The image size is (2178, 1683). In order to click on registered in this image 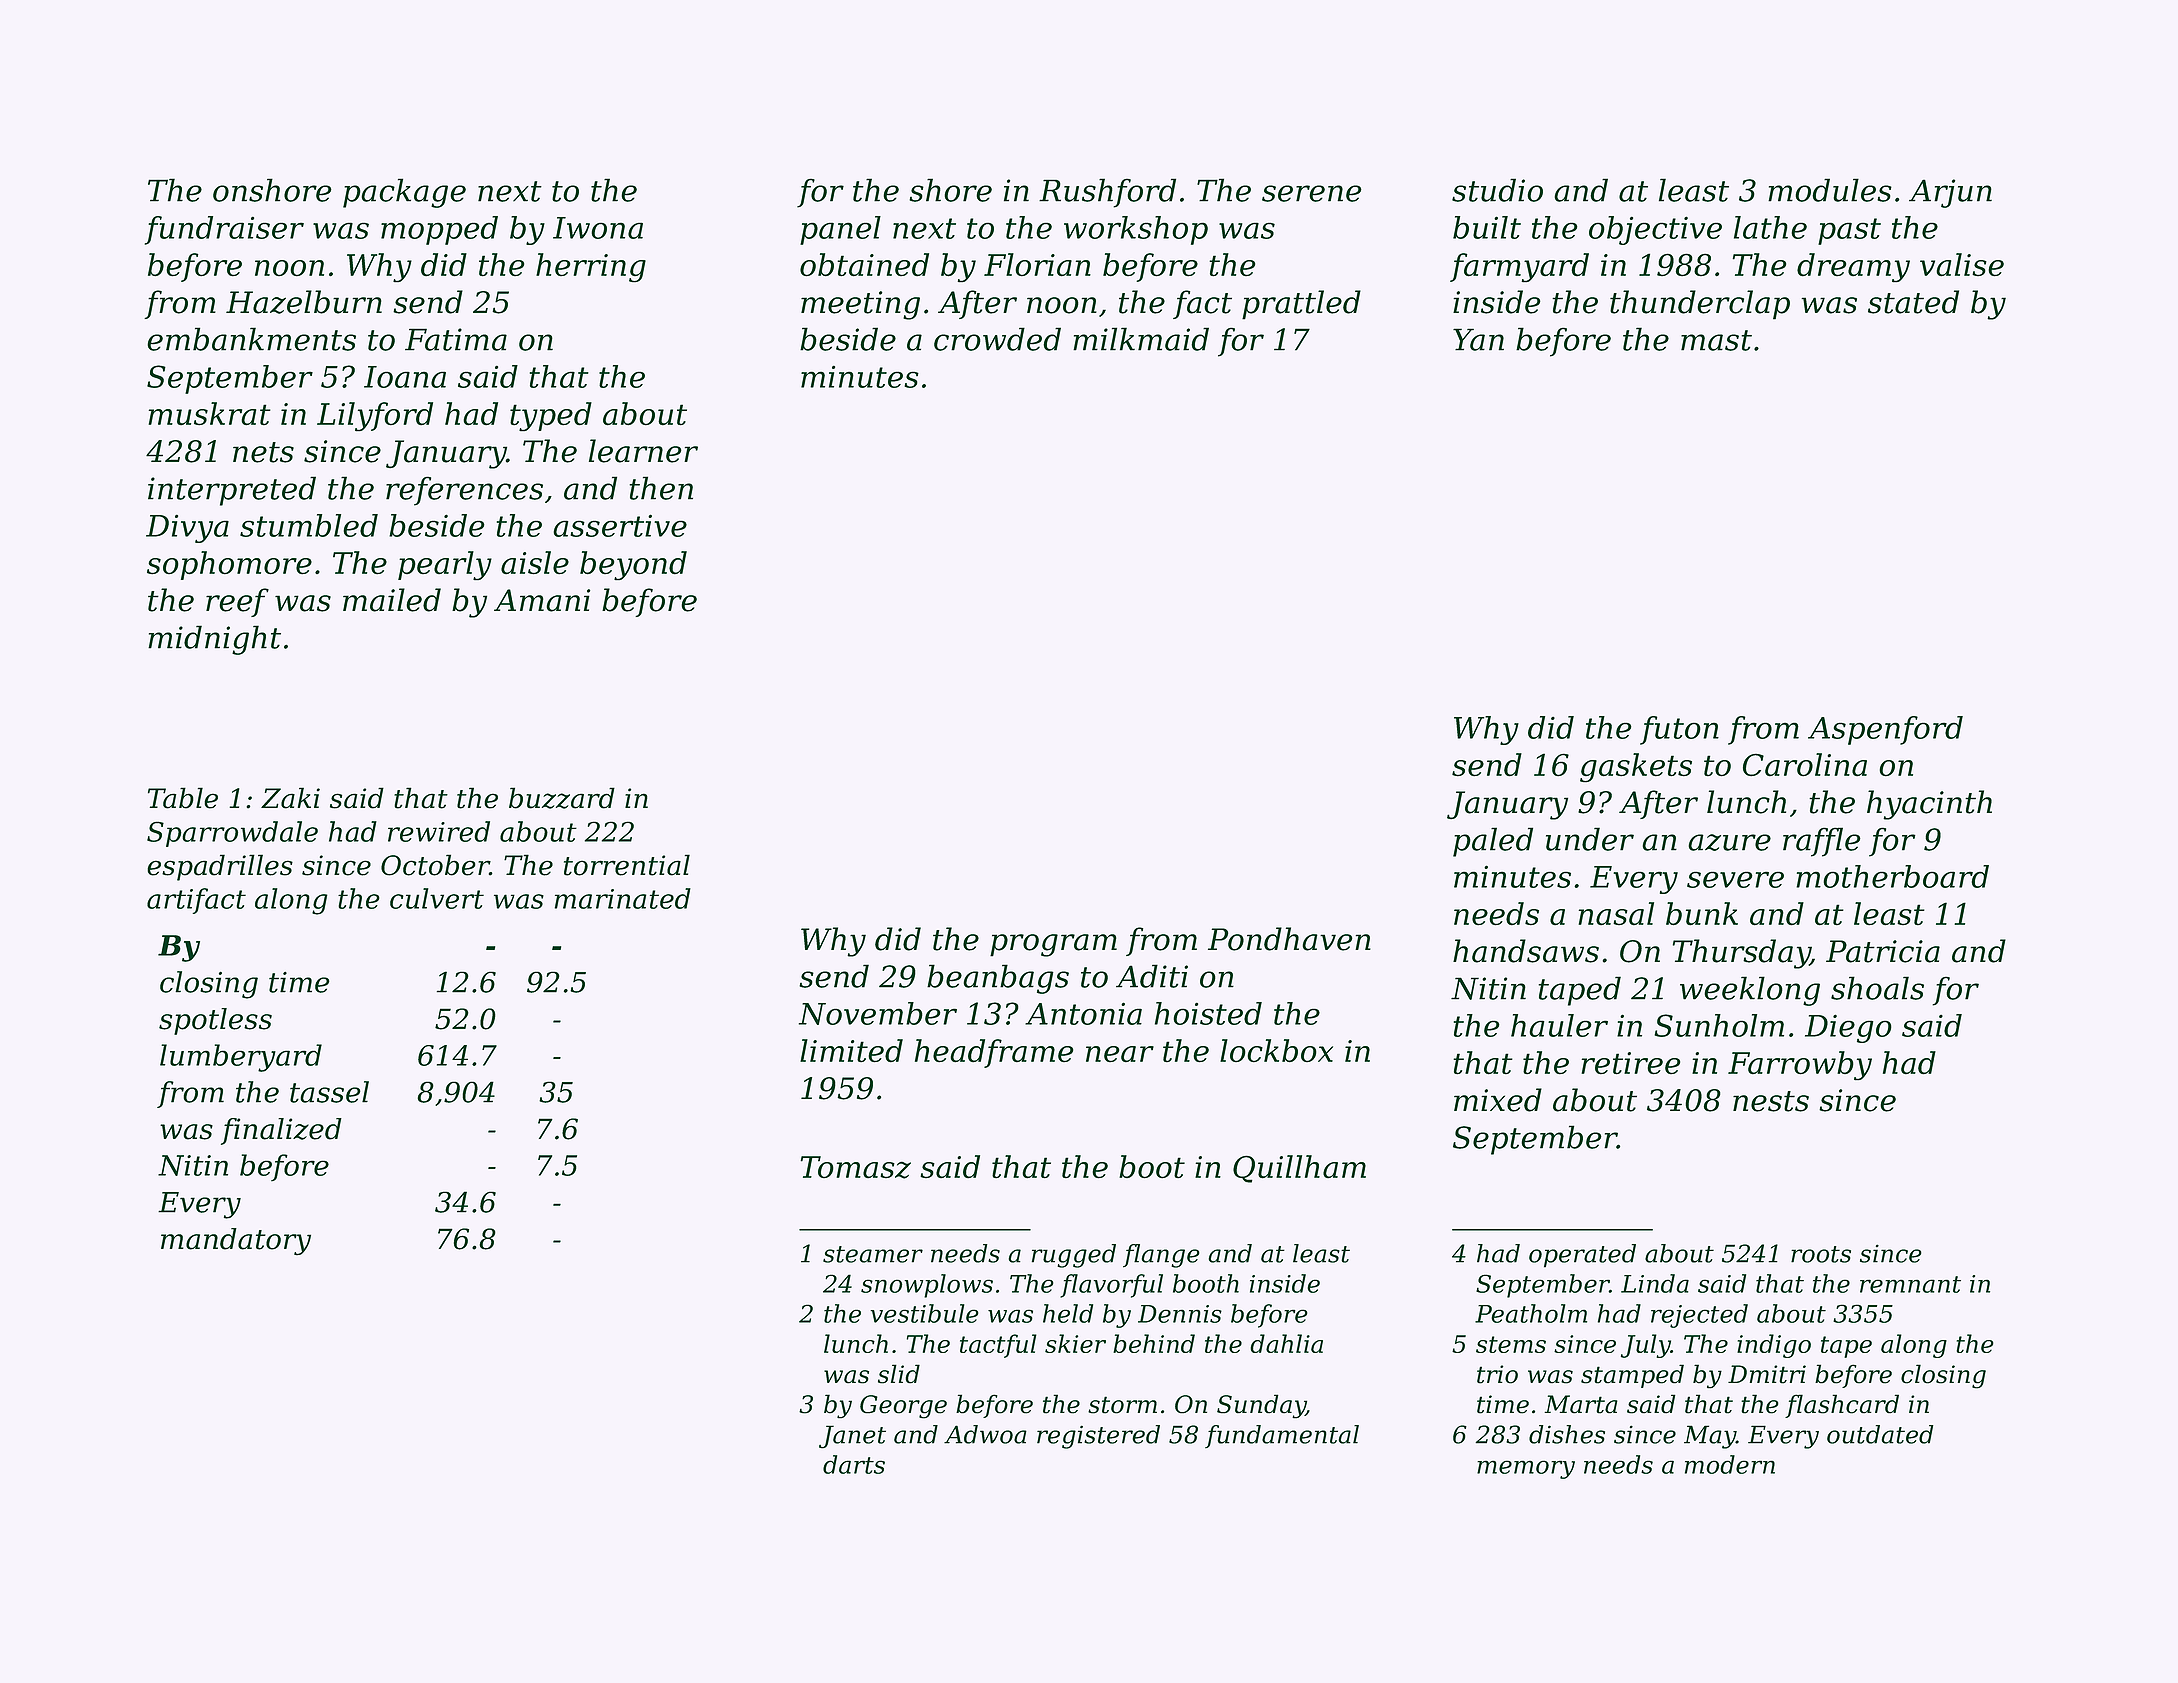, I will do `click(1098, 1437)`.
